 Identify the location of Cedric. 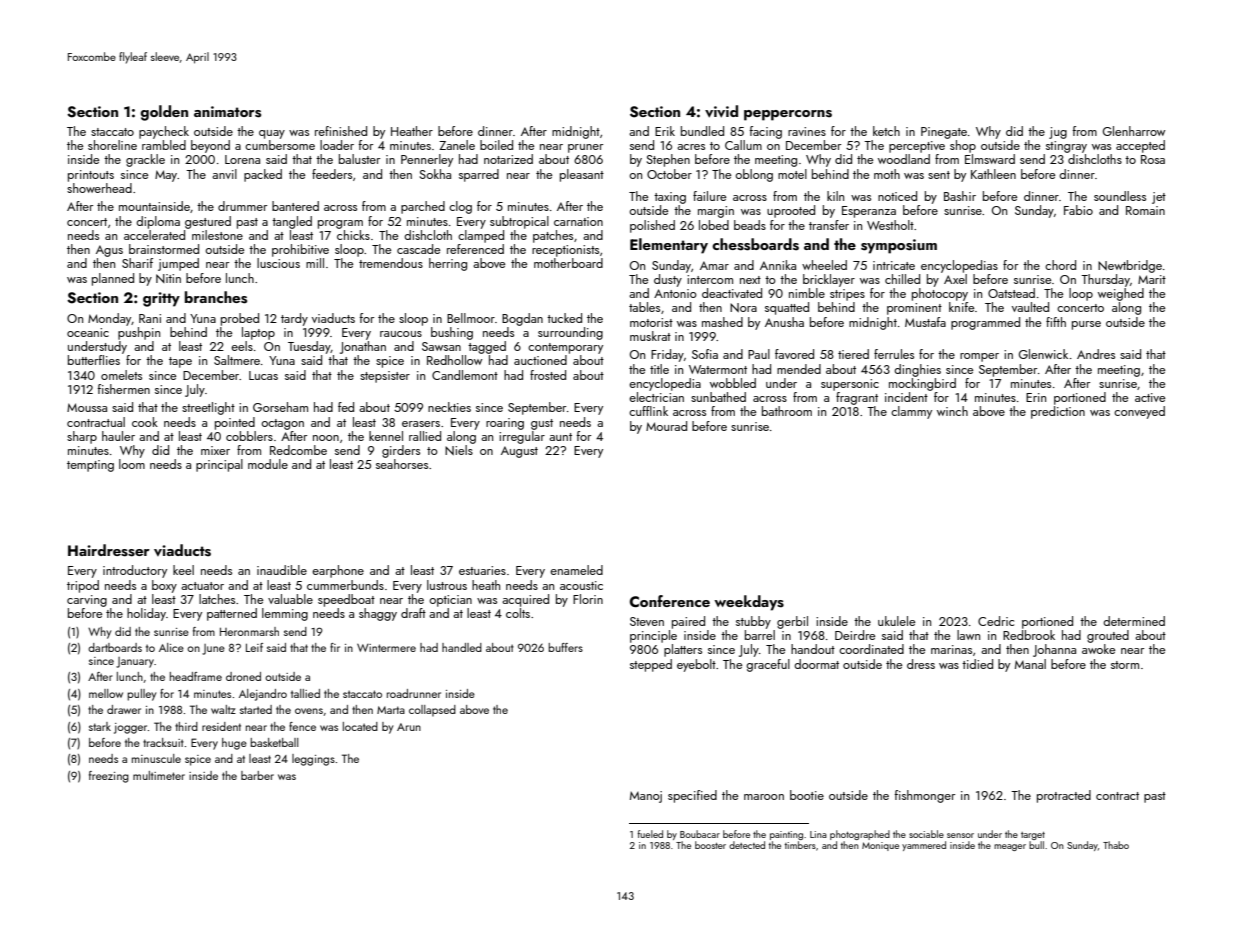
(996, 621).
